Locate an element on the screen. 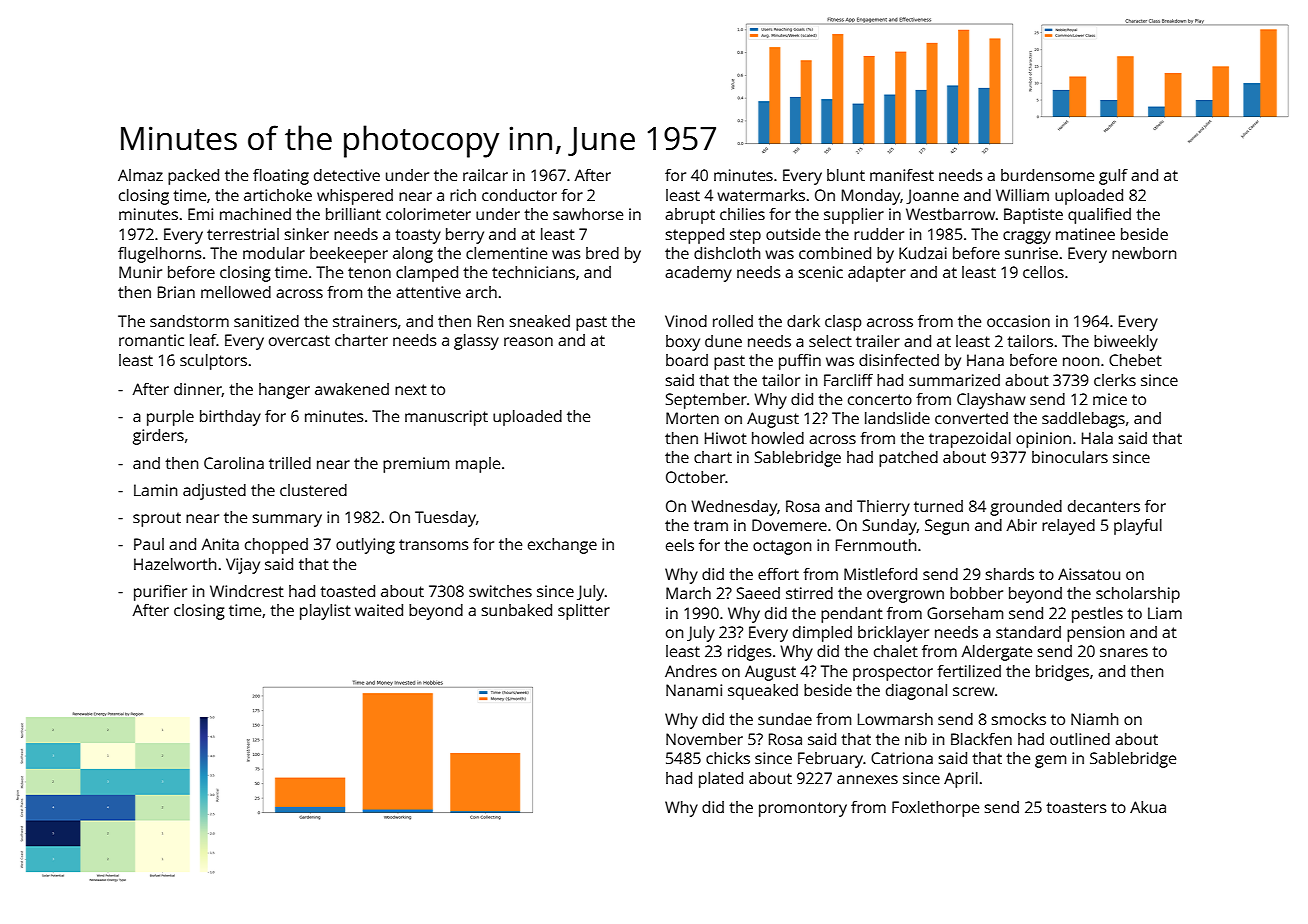  outlying is located at coordinates (365, 546).
